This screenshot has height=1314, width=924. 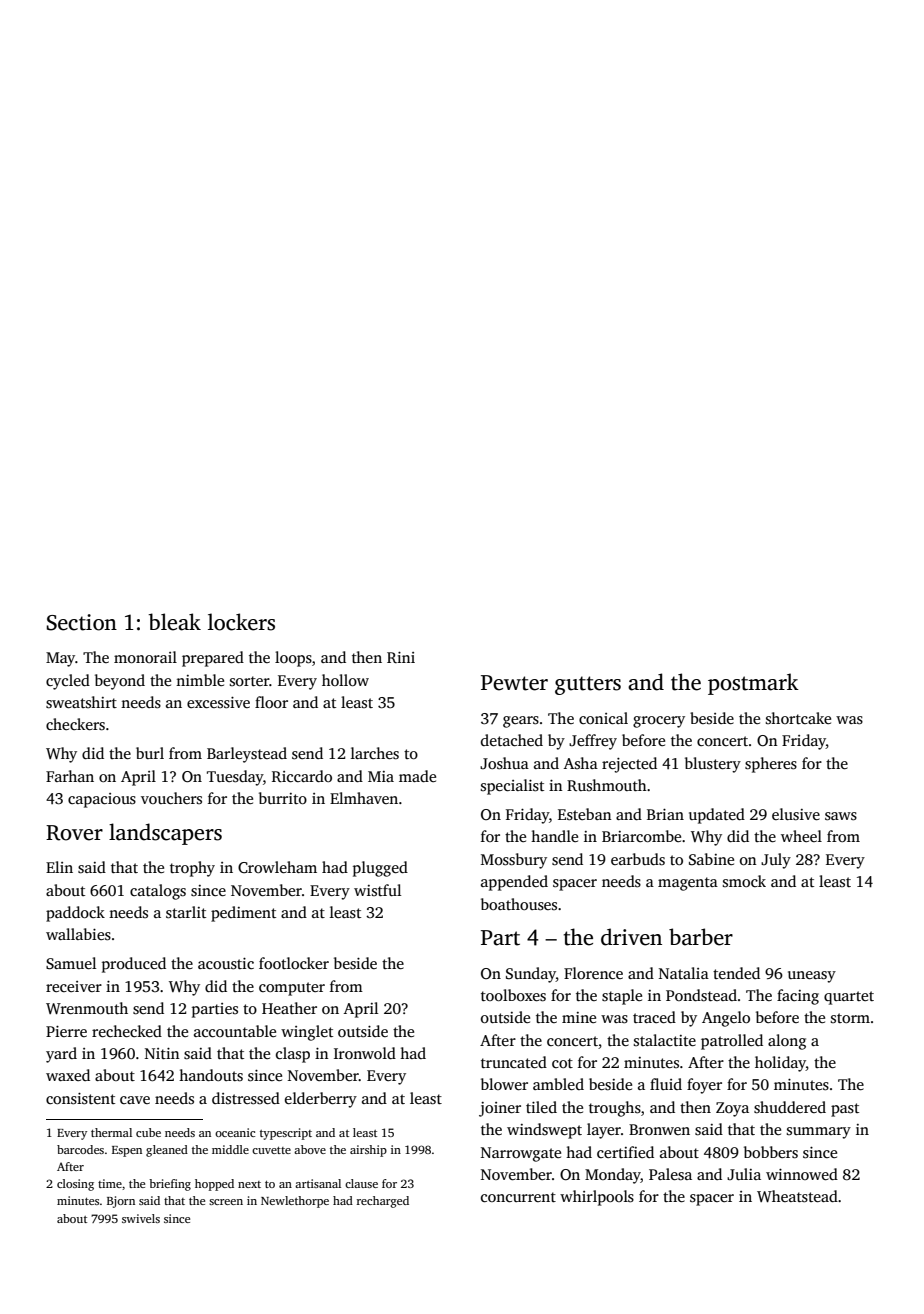 I want to click on shortcake, so click(x=798, y=718).
